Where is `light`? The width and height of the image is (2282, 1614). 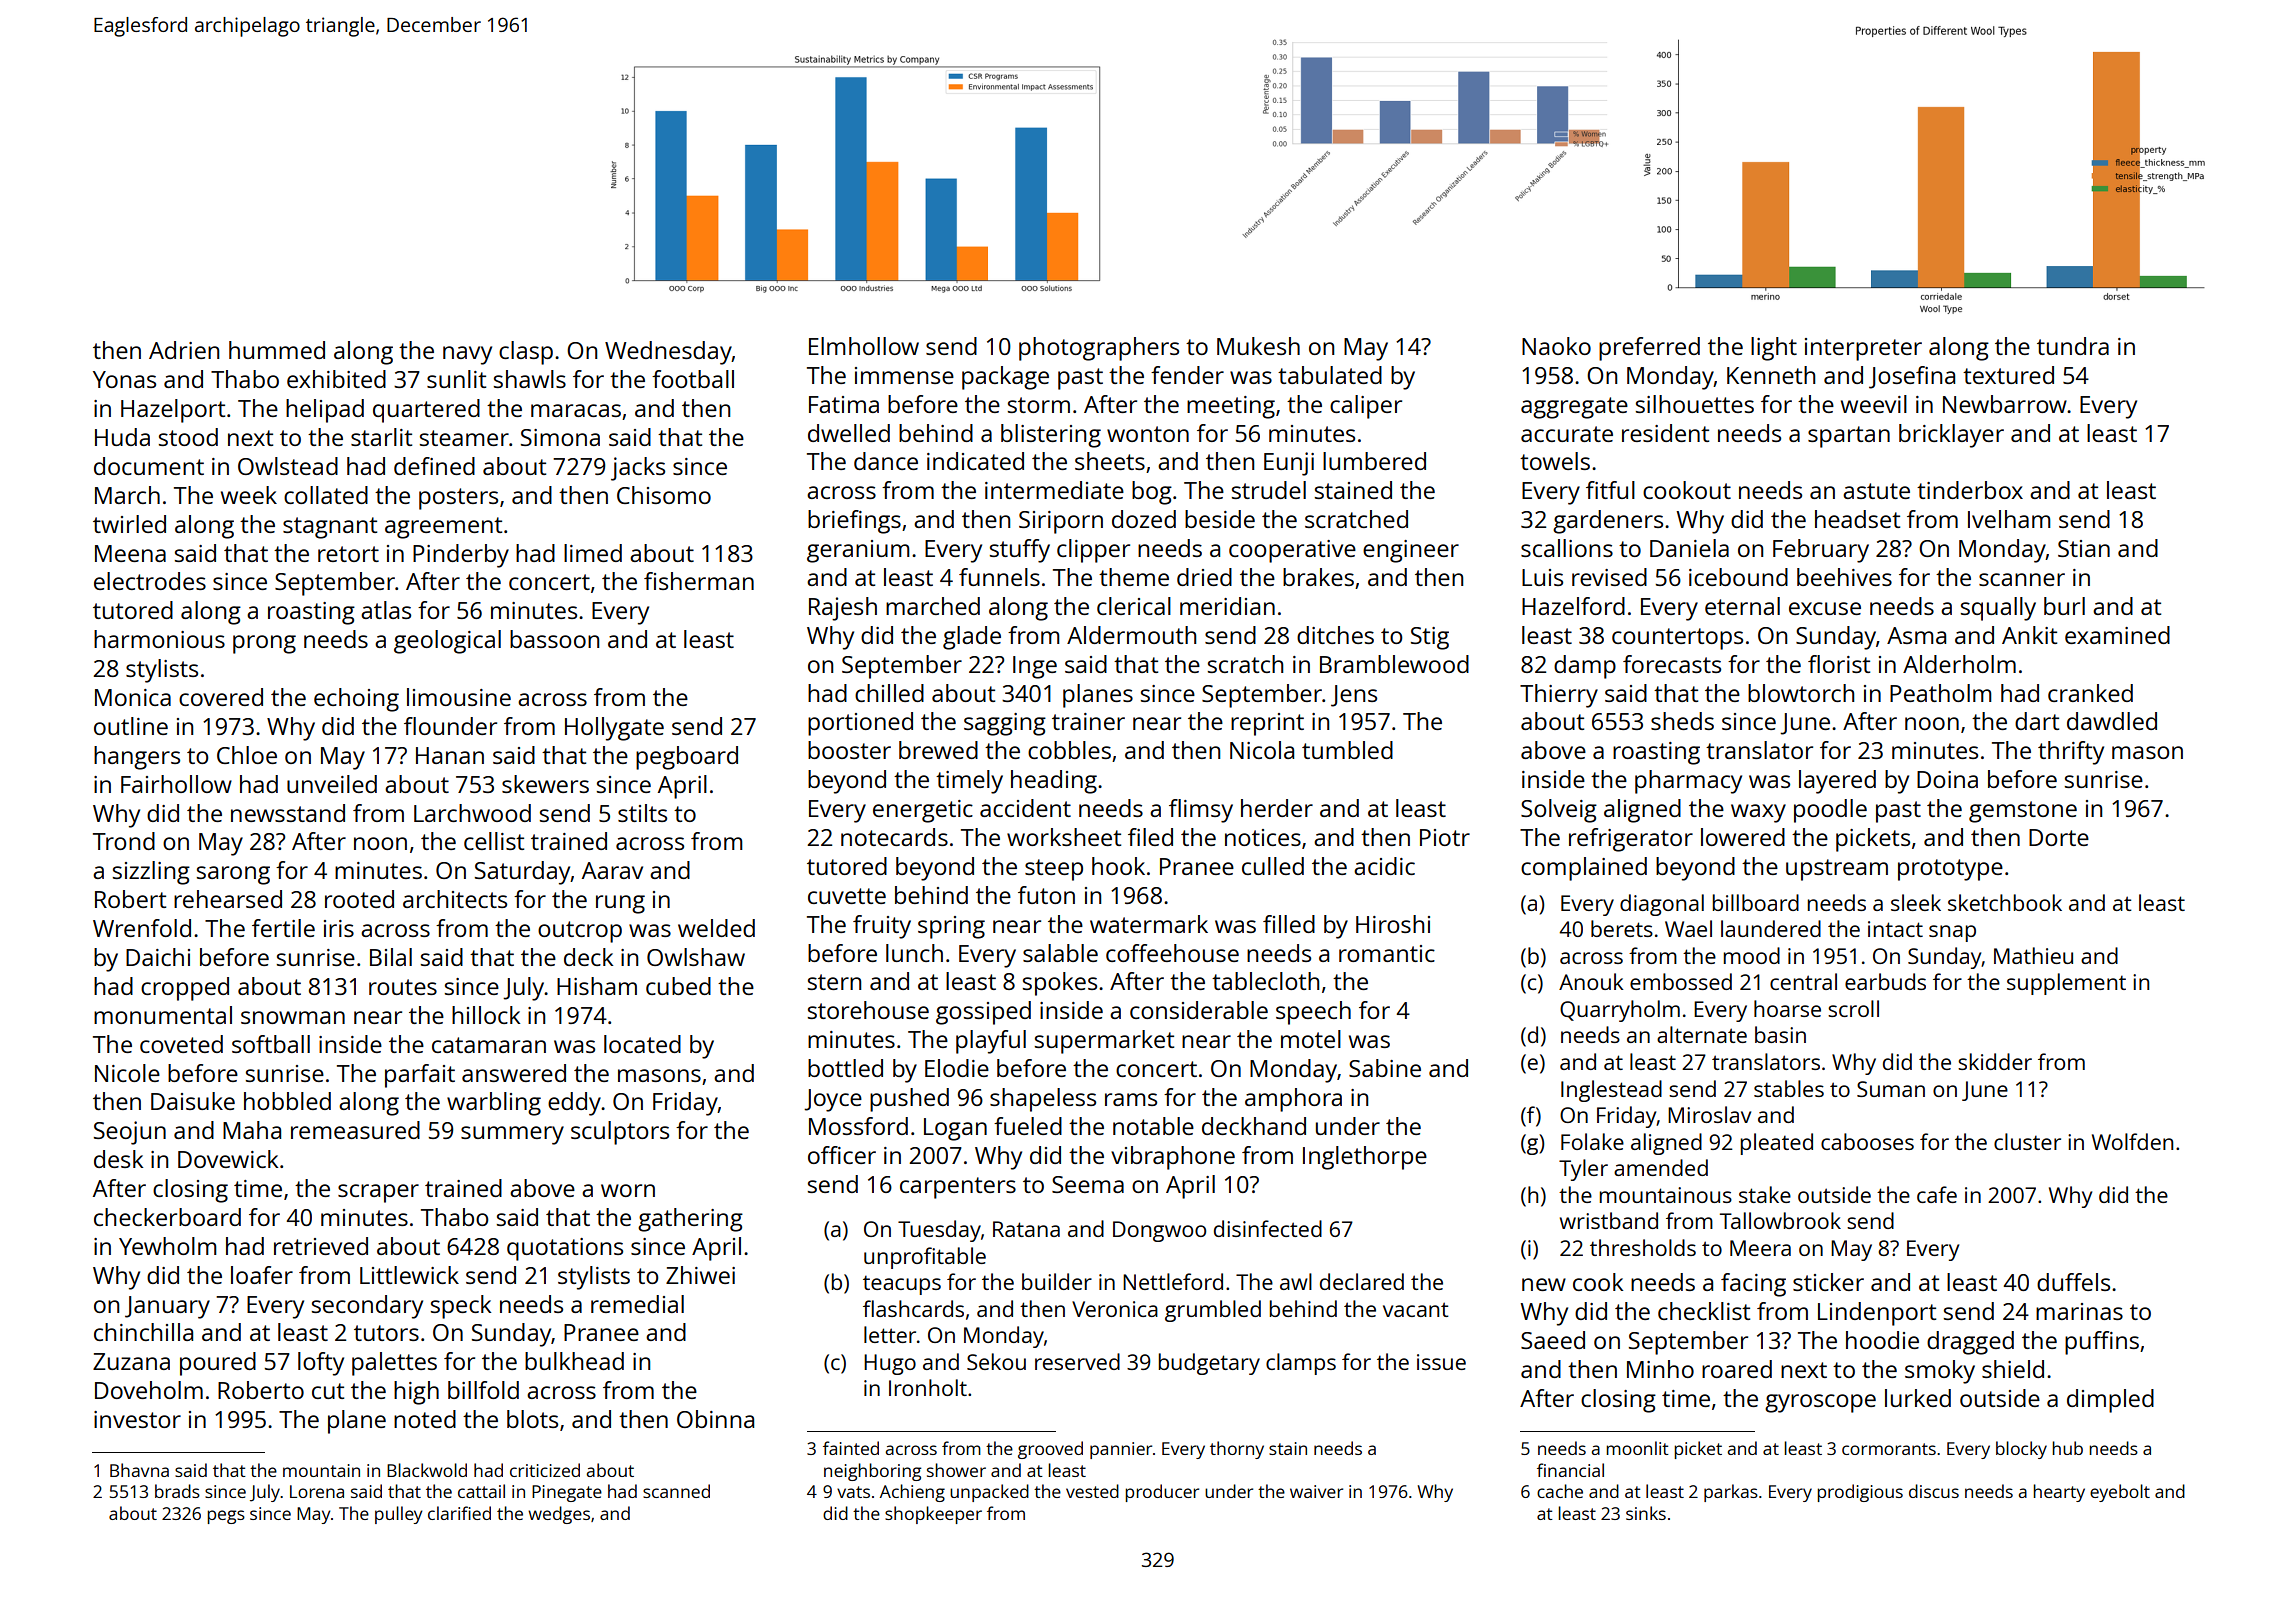
light is located at coordinates (1774, 349).
